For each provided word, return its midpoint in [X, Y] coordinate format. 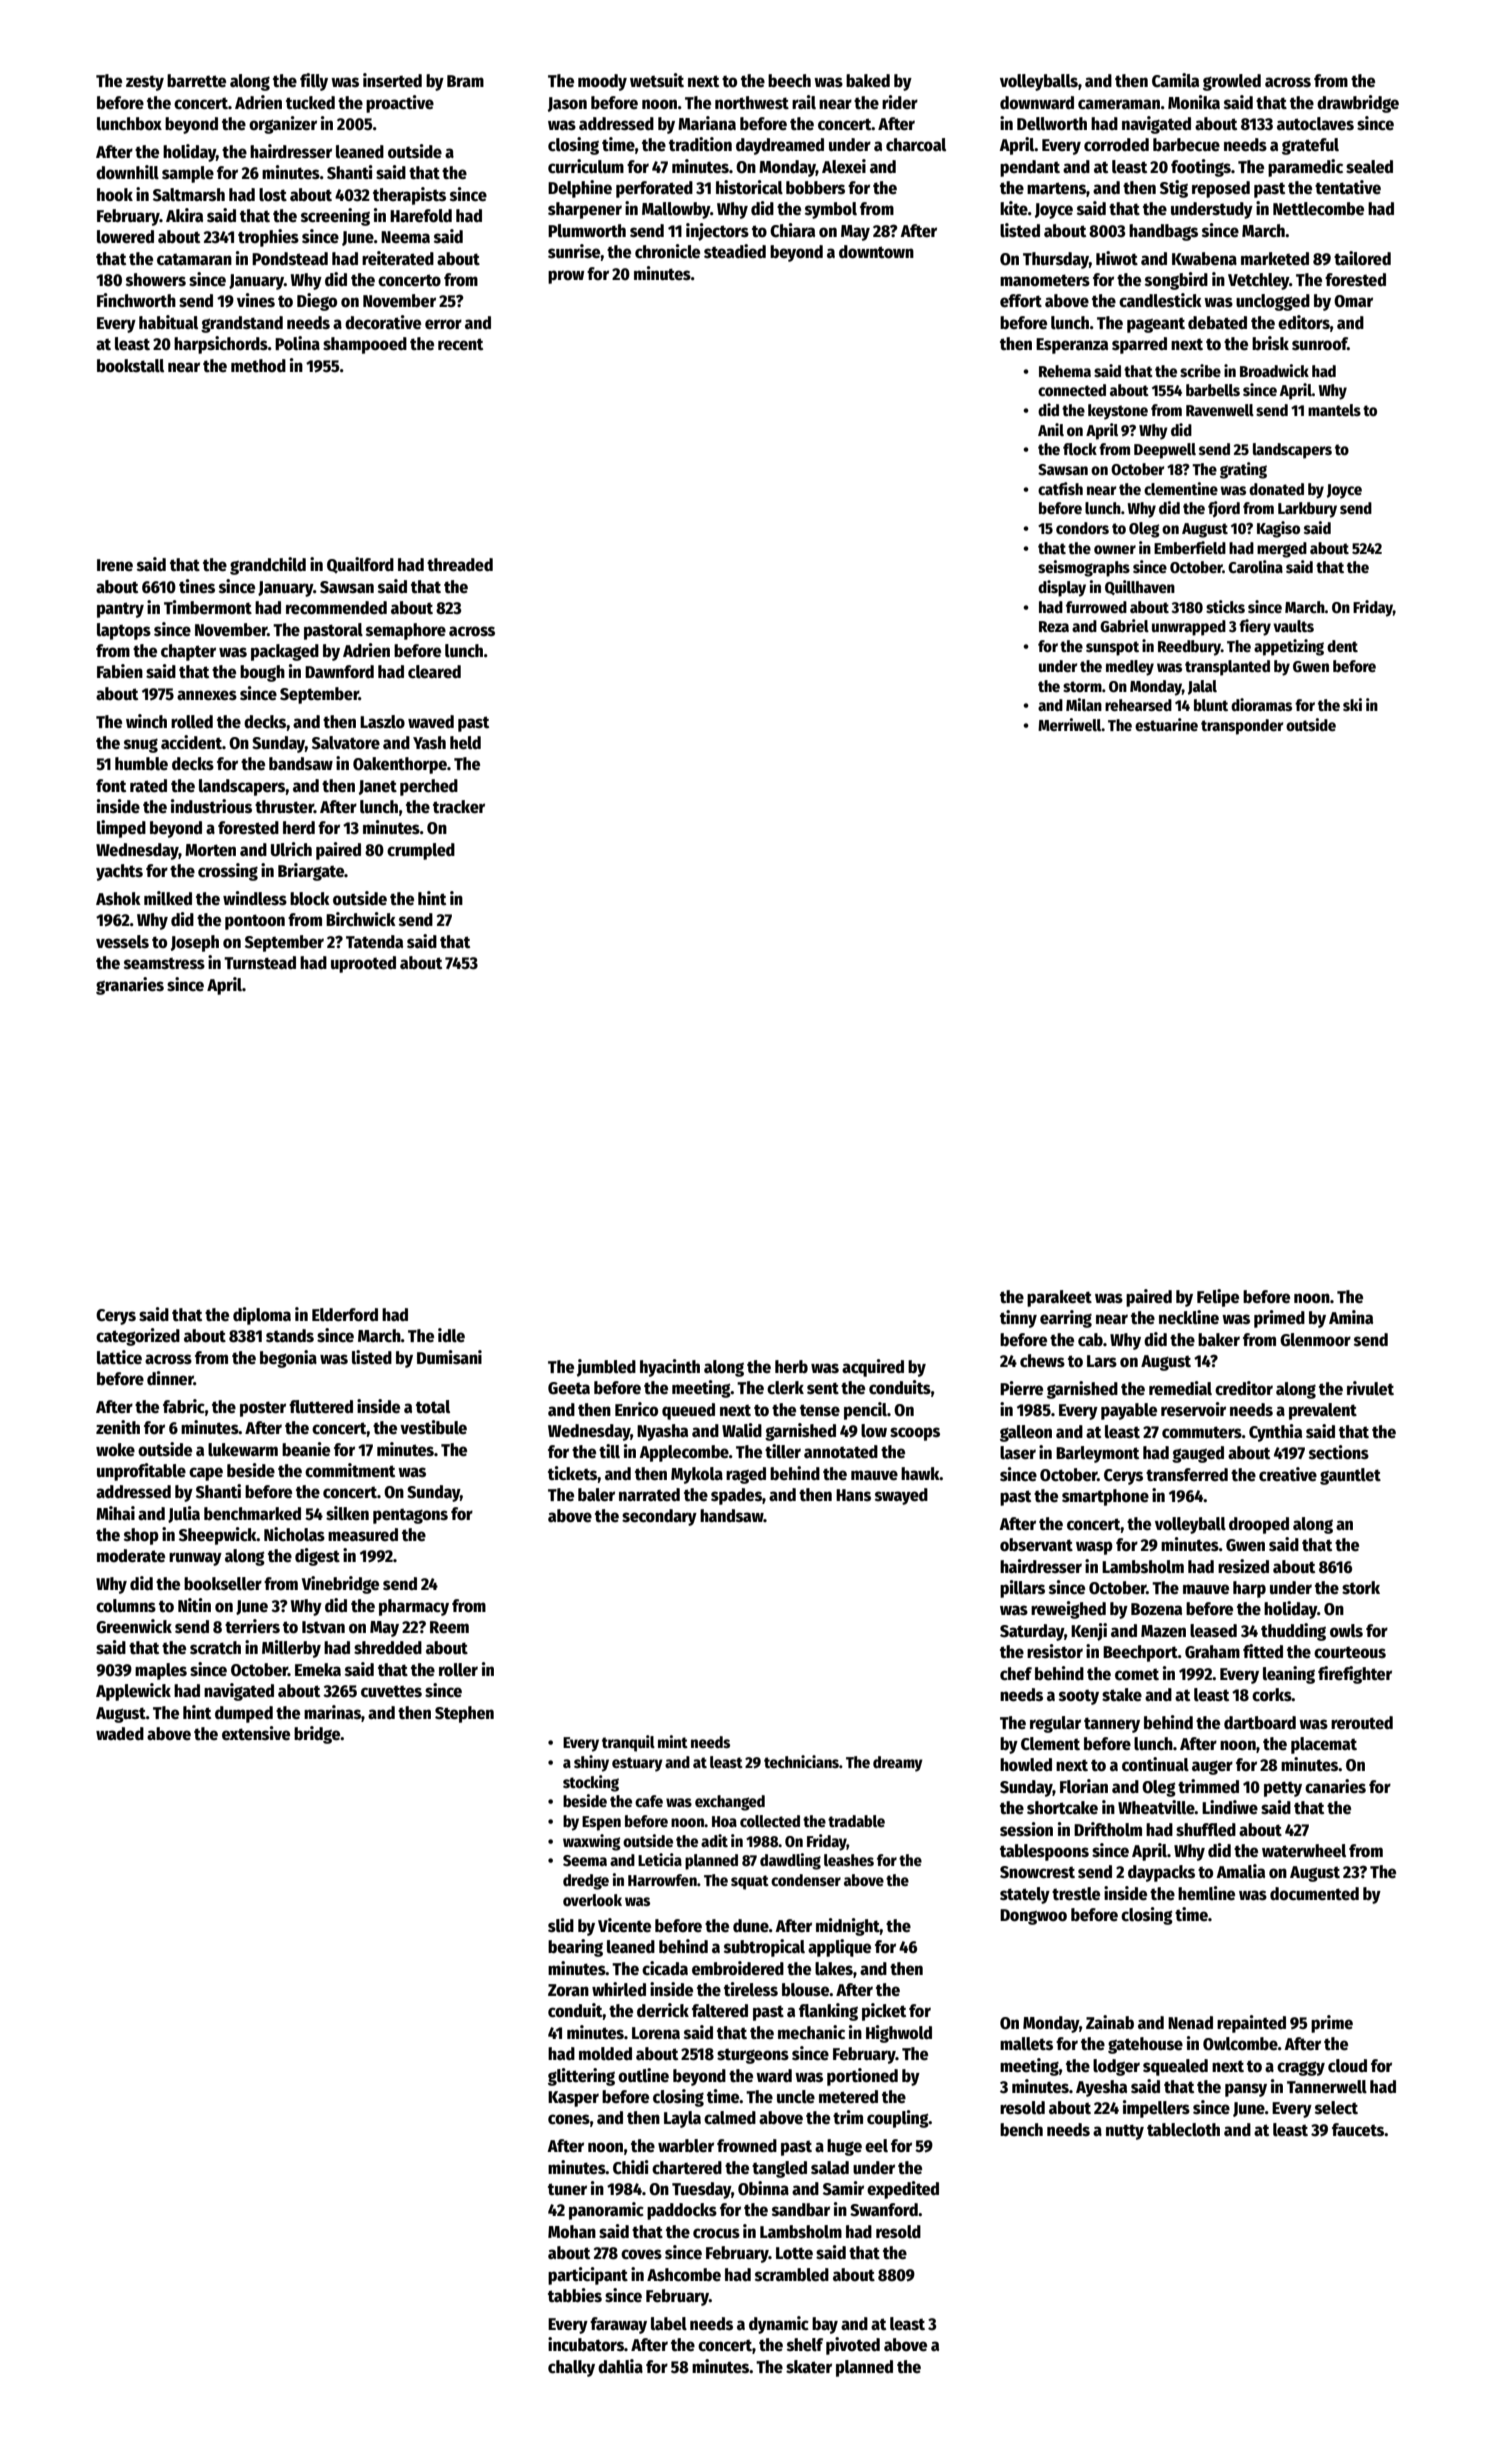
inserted [392, 80]
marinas [332, 1712]
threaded [460, 565]
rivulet [1370, 1388]
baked [868, 81]
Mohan [572, 2232]
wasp [1094, 1548]
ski [1352, 704]
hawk [920, 1473]
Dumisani [449, 1357]
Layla [682, 2119]
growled [1232, 82]
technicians [801, 1761]
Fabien [120, 671]
